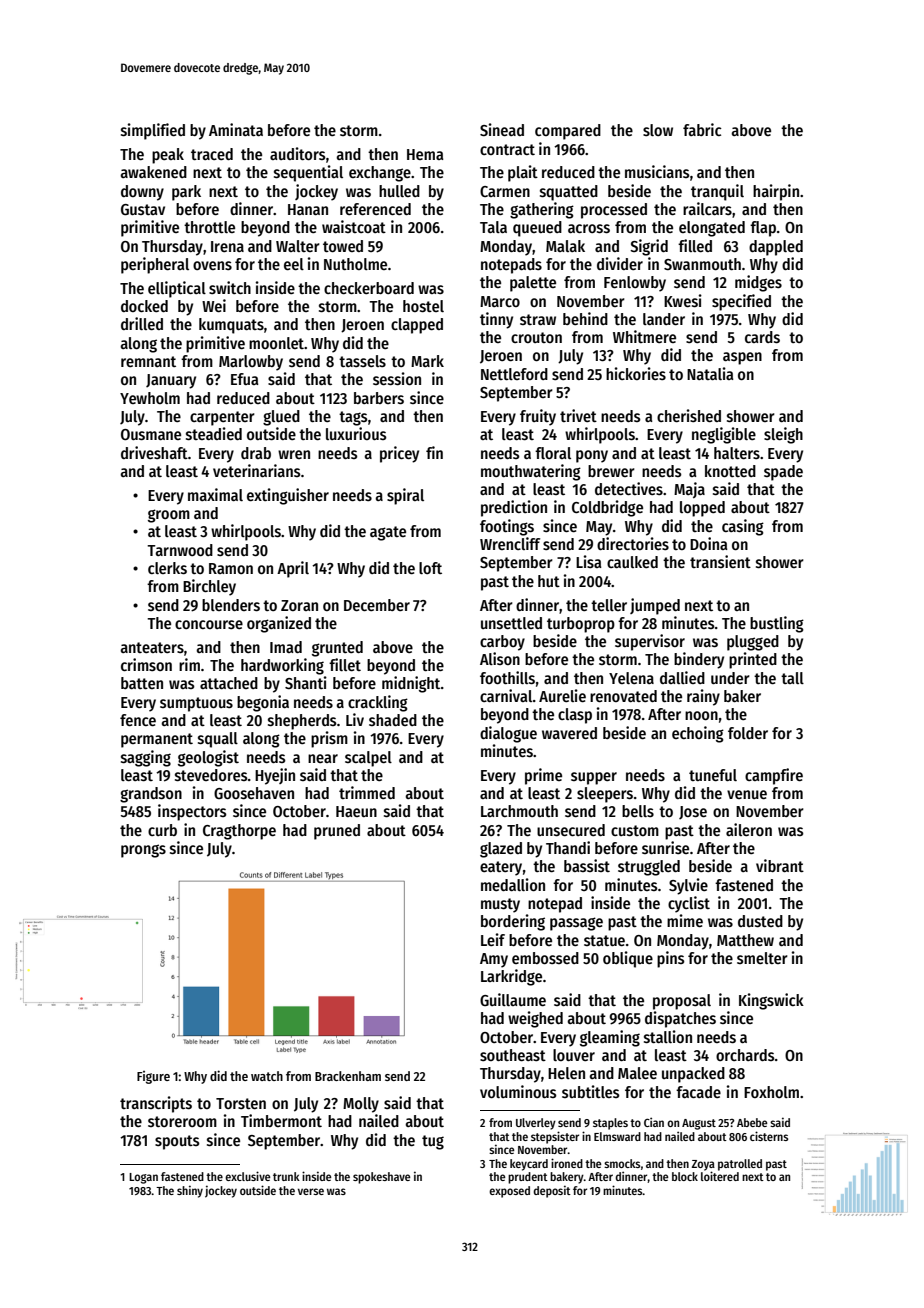 The height and width of the screenshot is (1308, 924). Describe the element at coordinates (143, 851) in the screenshot. I see `prongs` at that location.
